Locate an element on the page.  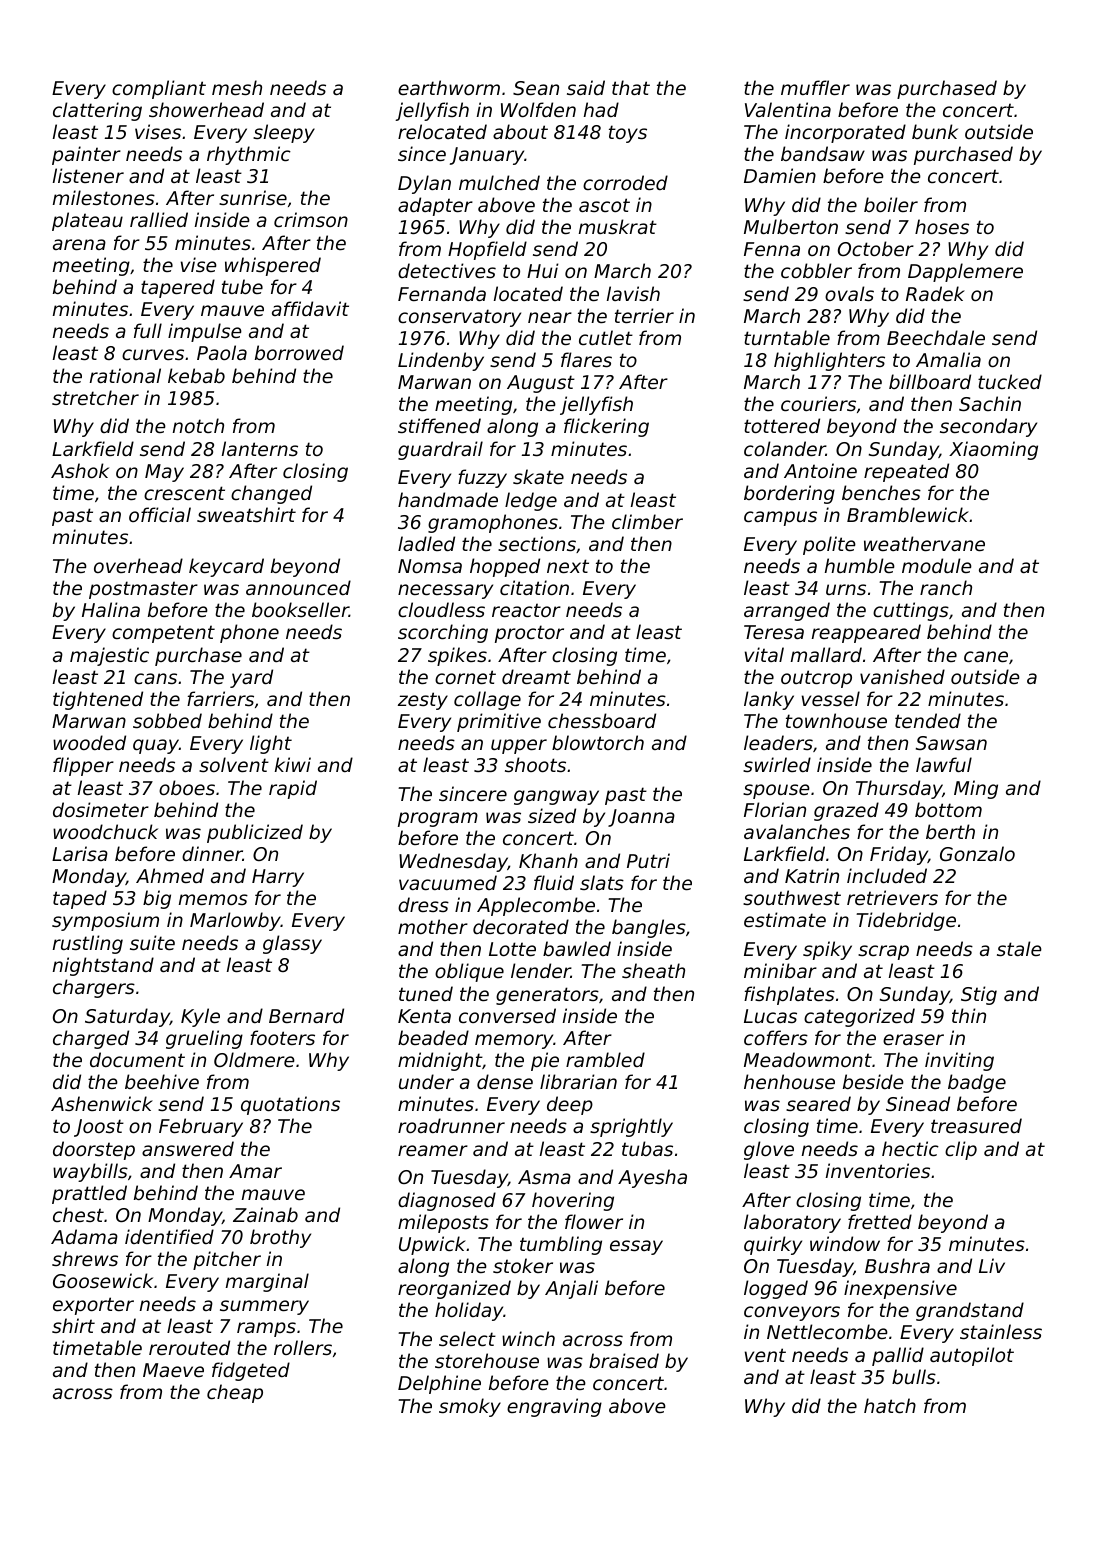
compliant is located at coordinates (159, 89).
